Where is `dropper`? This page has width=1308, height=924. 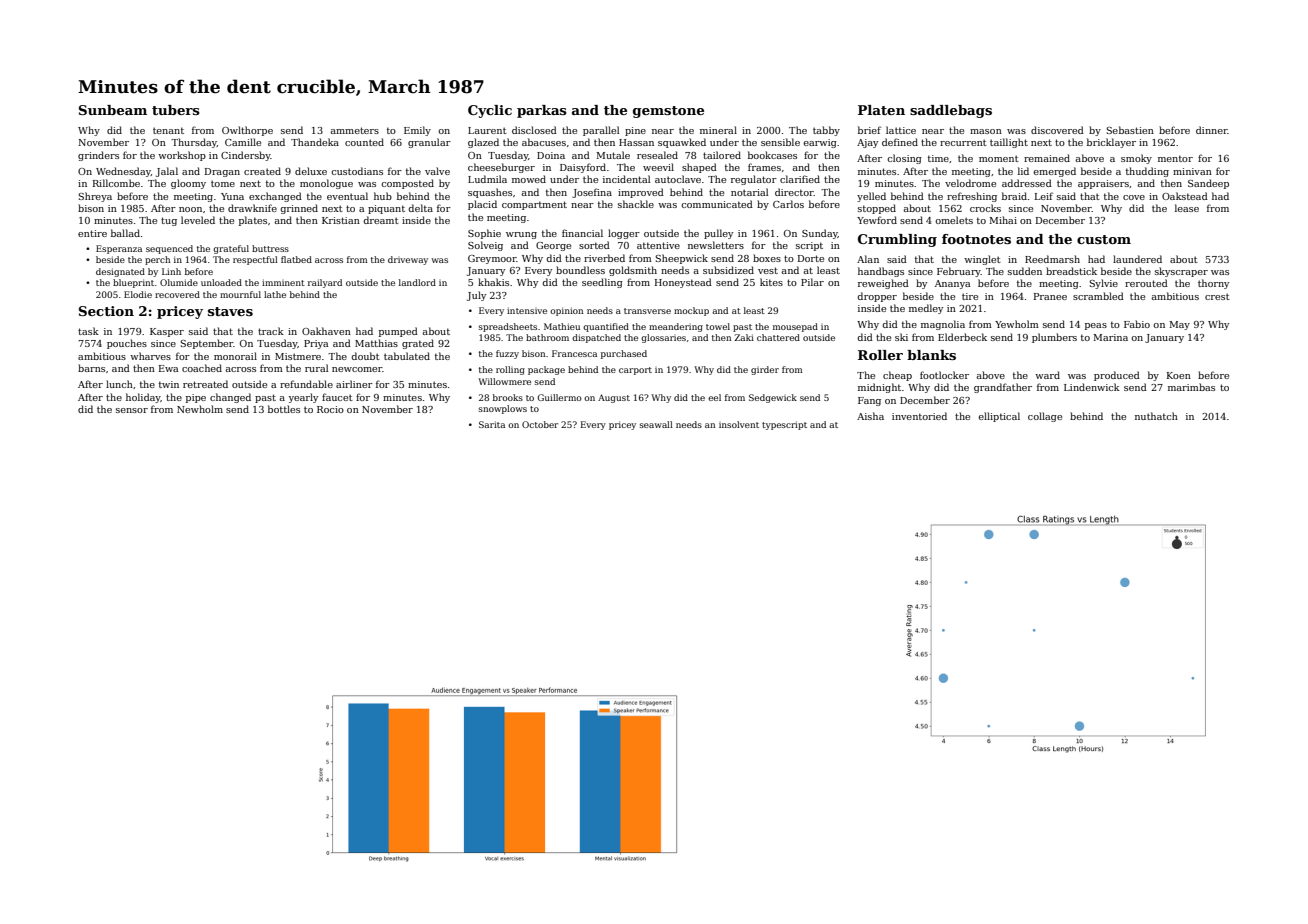 dropper is located at coordinates (877, 297).
